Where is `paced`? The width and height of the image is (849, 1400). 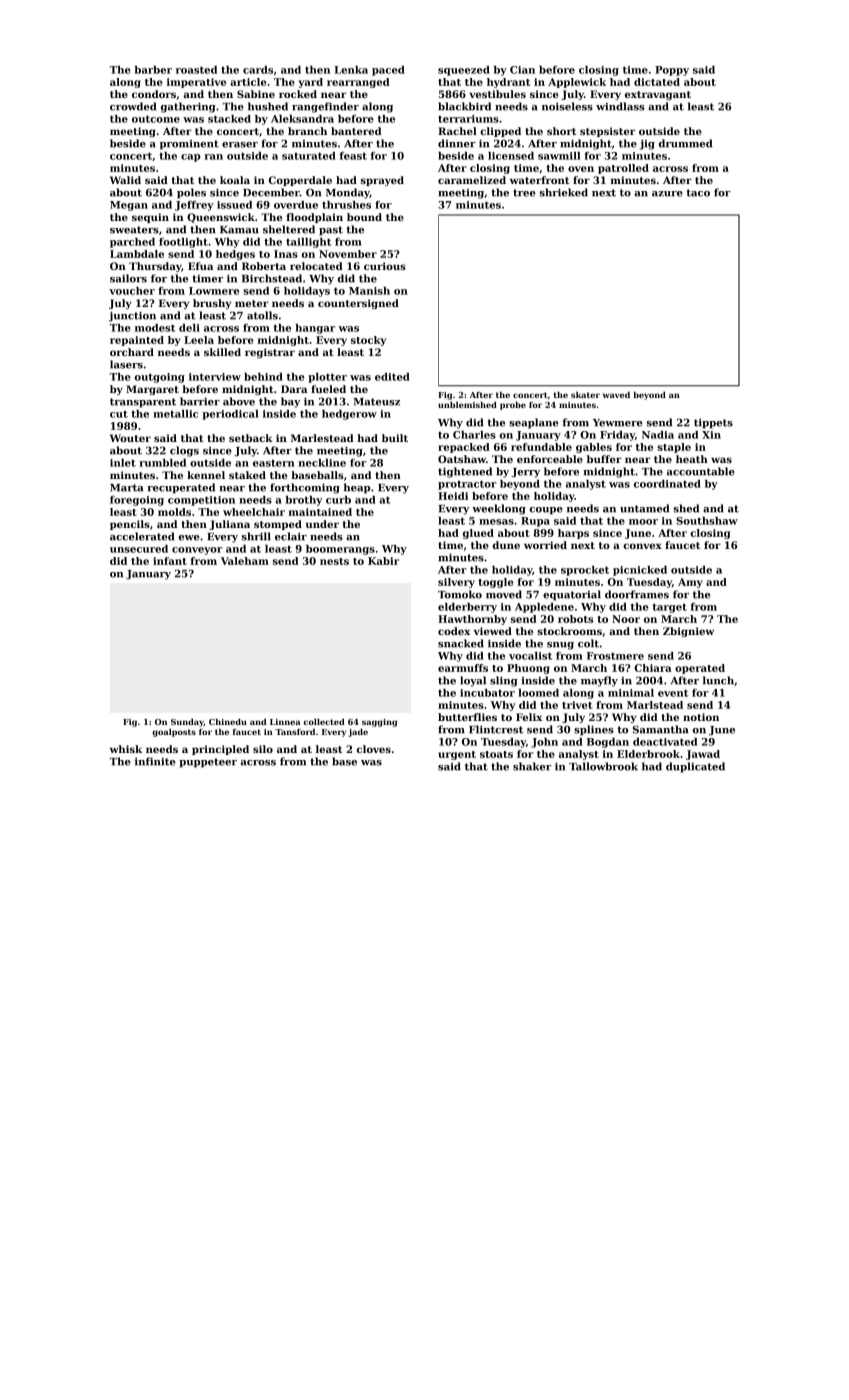
paced is located at coordinates (388, 71).
